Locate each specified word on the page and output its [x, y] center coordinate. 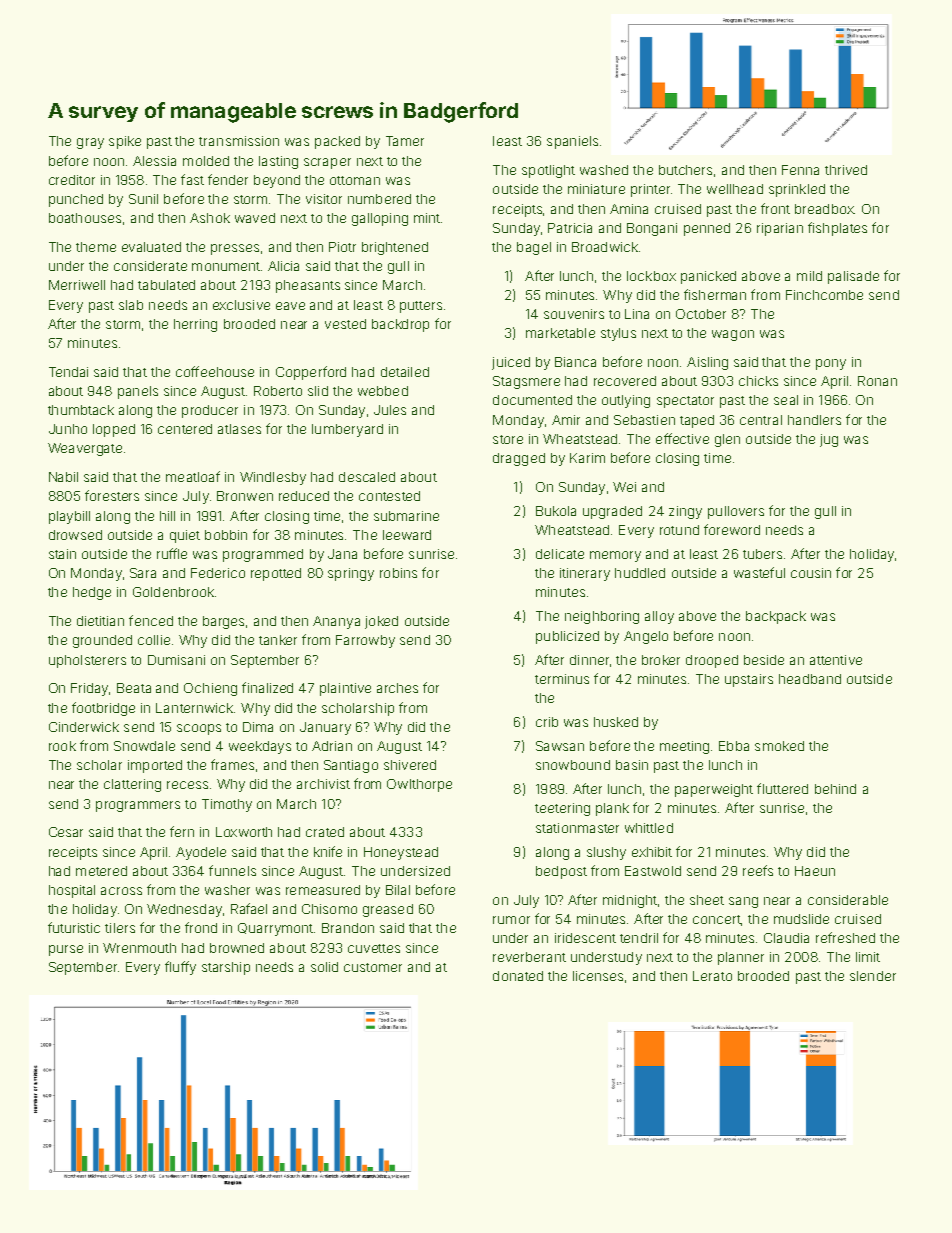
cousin [811, 573]
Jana [342, 554]
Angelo [646, 637]
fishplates [837, 229]
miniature [596, 189]
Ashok [210, 218]
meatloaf [193, 476]
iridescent [585, 938]
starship [226, 968]
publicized [567, 637]
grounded [102, 641]
